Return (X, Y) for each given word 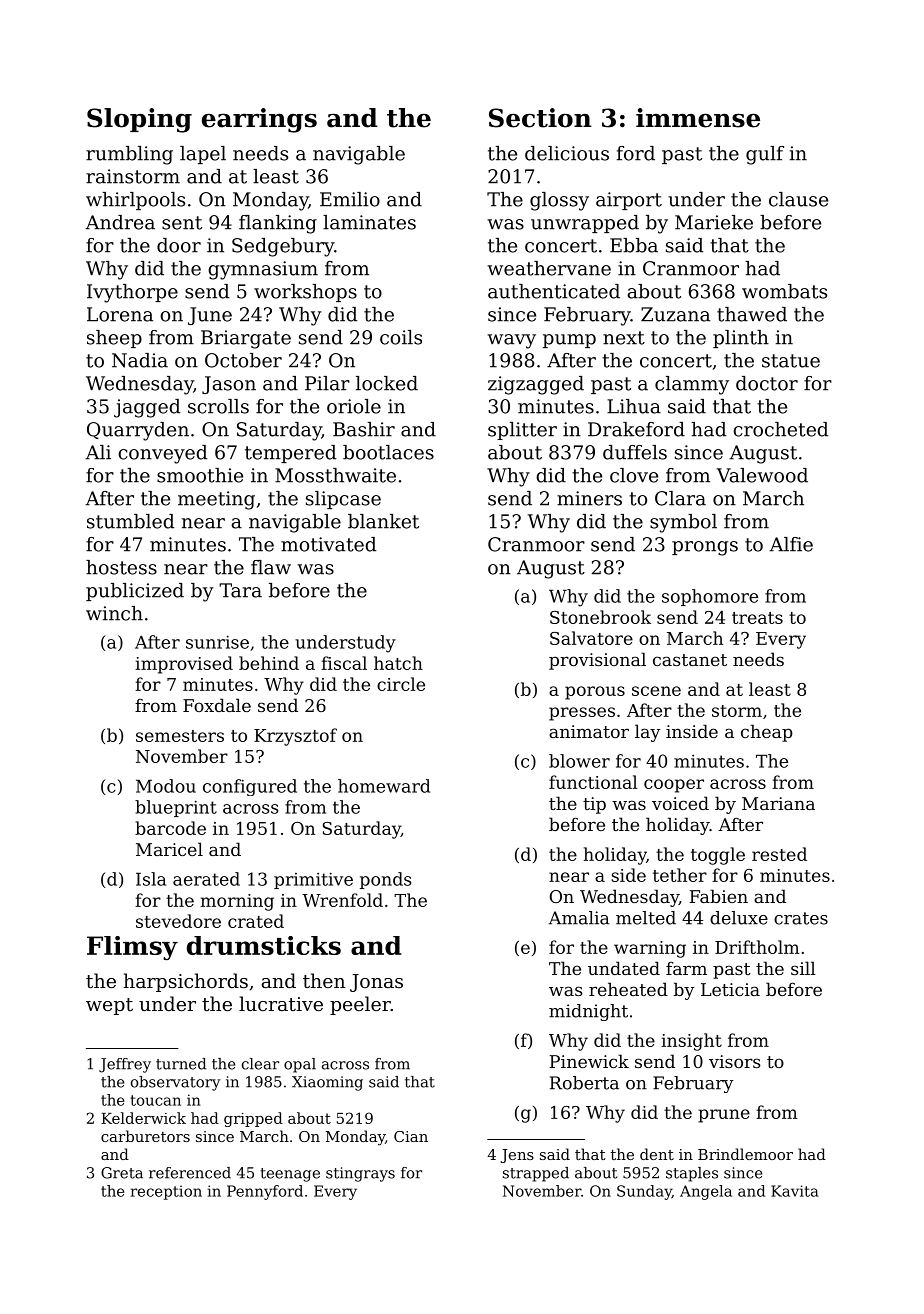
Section (540, 118)
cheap (767, 733)
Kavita (795, 1191)
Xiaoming (327, 1083)
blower (579, 761)
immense (698, 118)
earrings (259, 120)
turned (181, 1064)
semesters (180, 736)
